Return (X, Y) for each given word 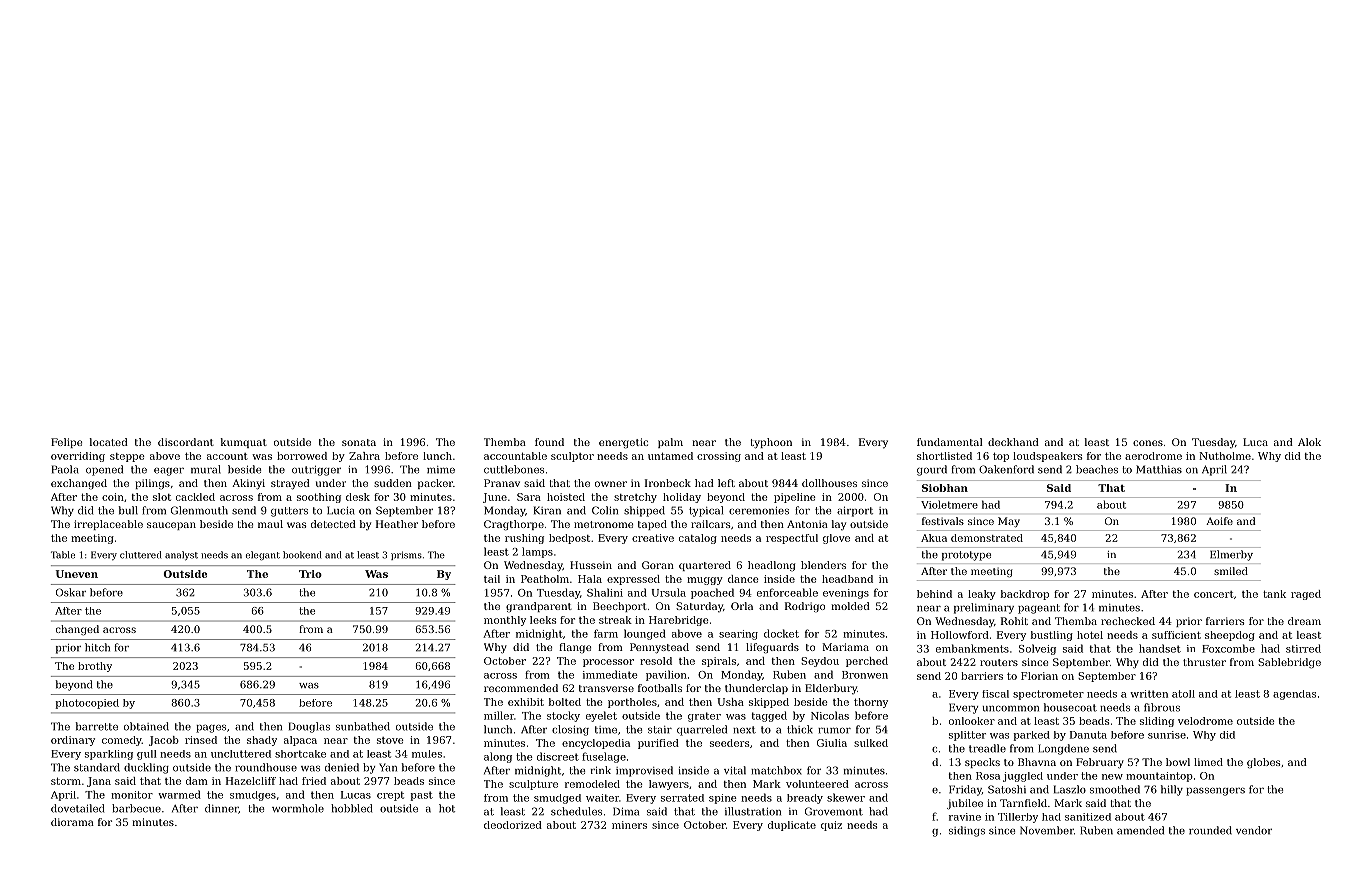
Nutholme (1225, 456)
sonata (359, 442)
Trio (310, 574)
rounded (1210, 830)
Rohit (1014, 621)
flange (575, 648)
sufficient (1176, 635)
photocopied (87, 704)
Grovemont (834, 811)
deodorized (513, 825)
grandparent (539, 607)
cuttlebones (514, 469)
